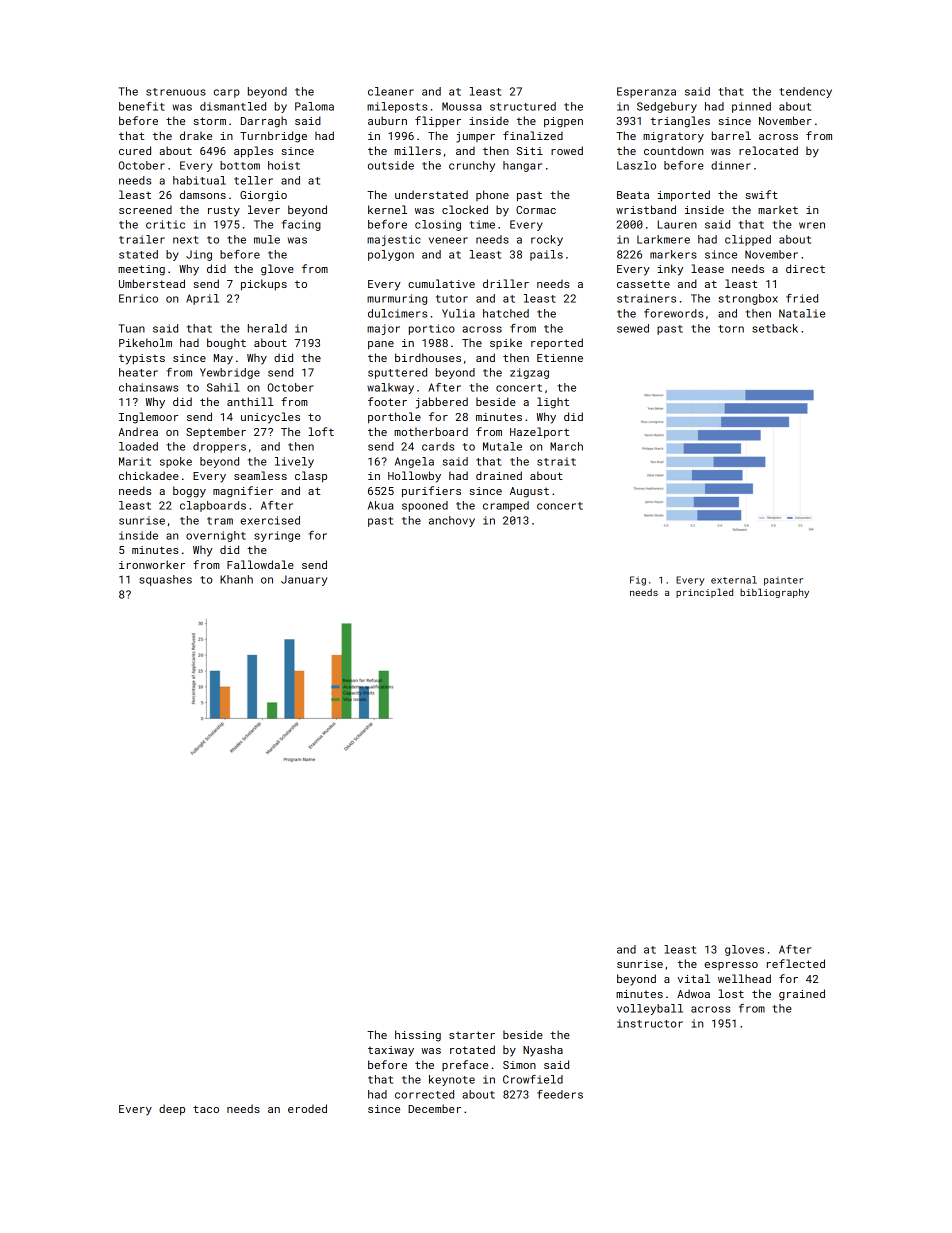 Image resolution: width=952 pixels, height=1233 pixels. Describe the element at coordinates (646, 92) in the document. I see `Esperanza` at that location.
